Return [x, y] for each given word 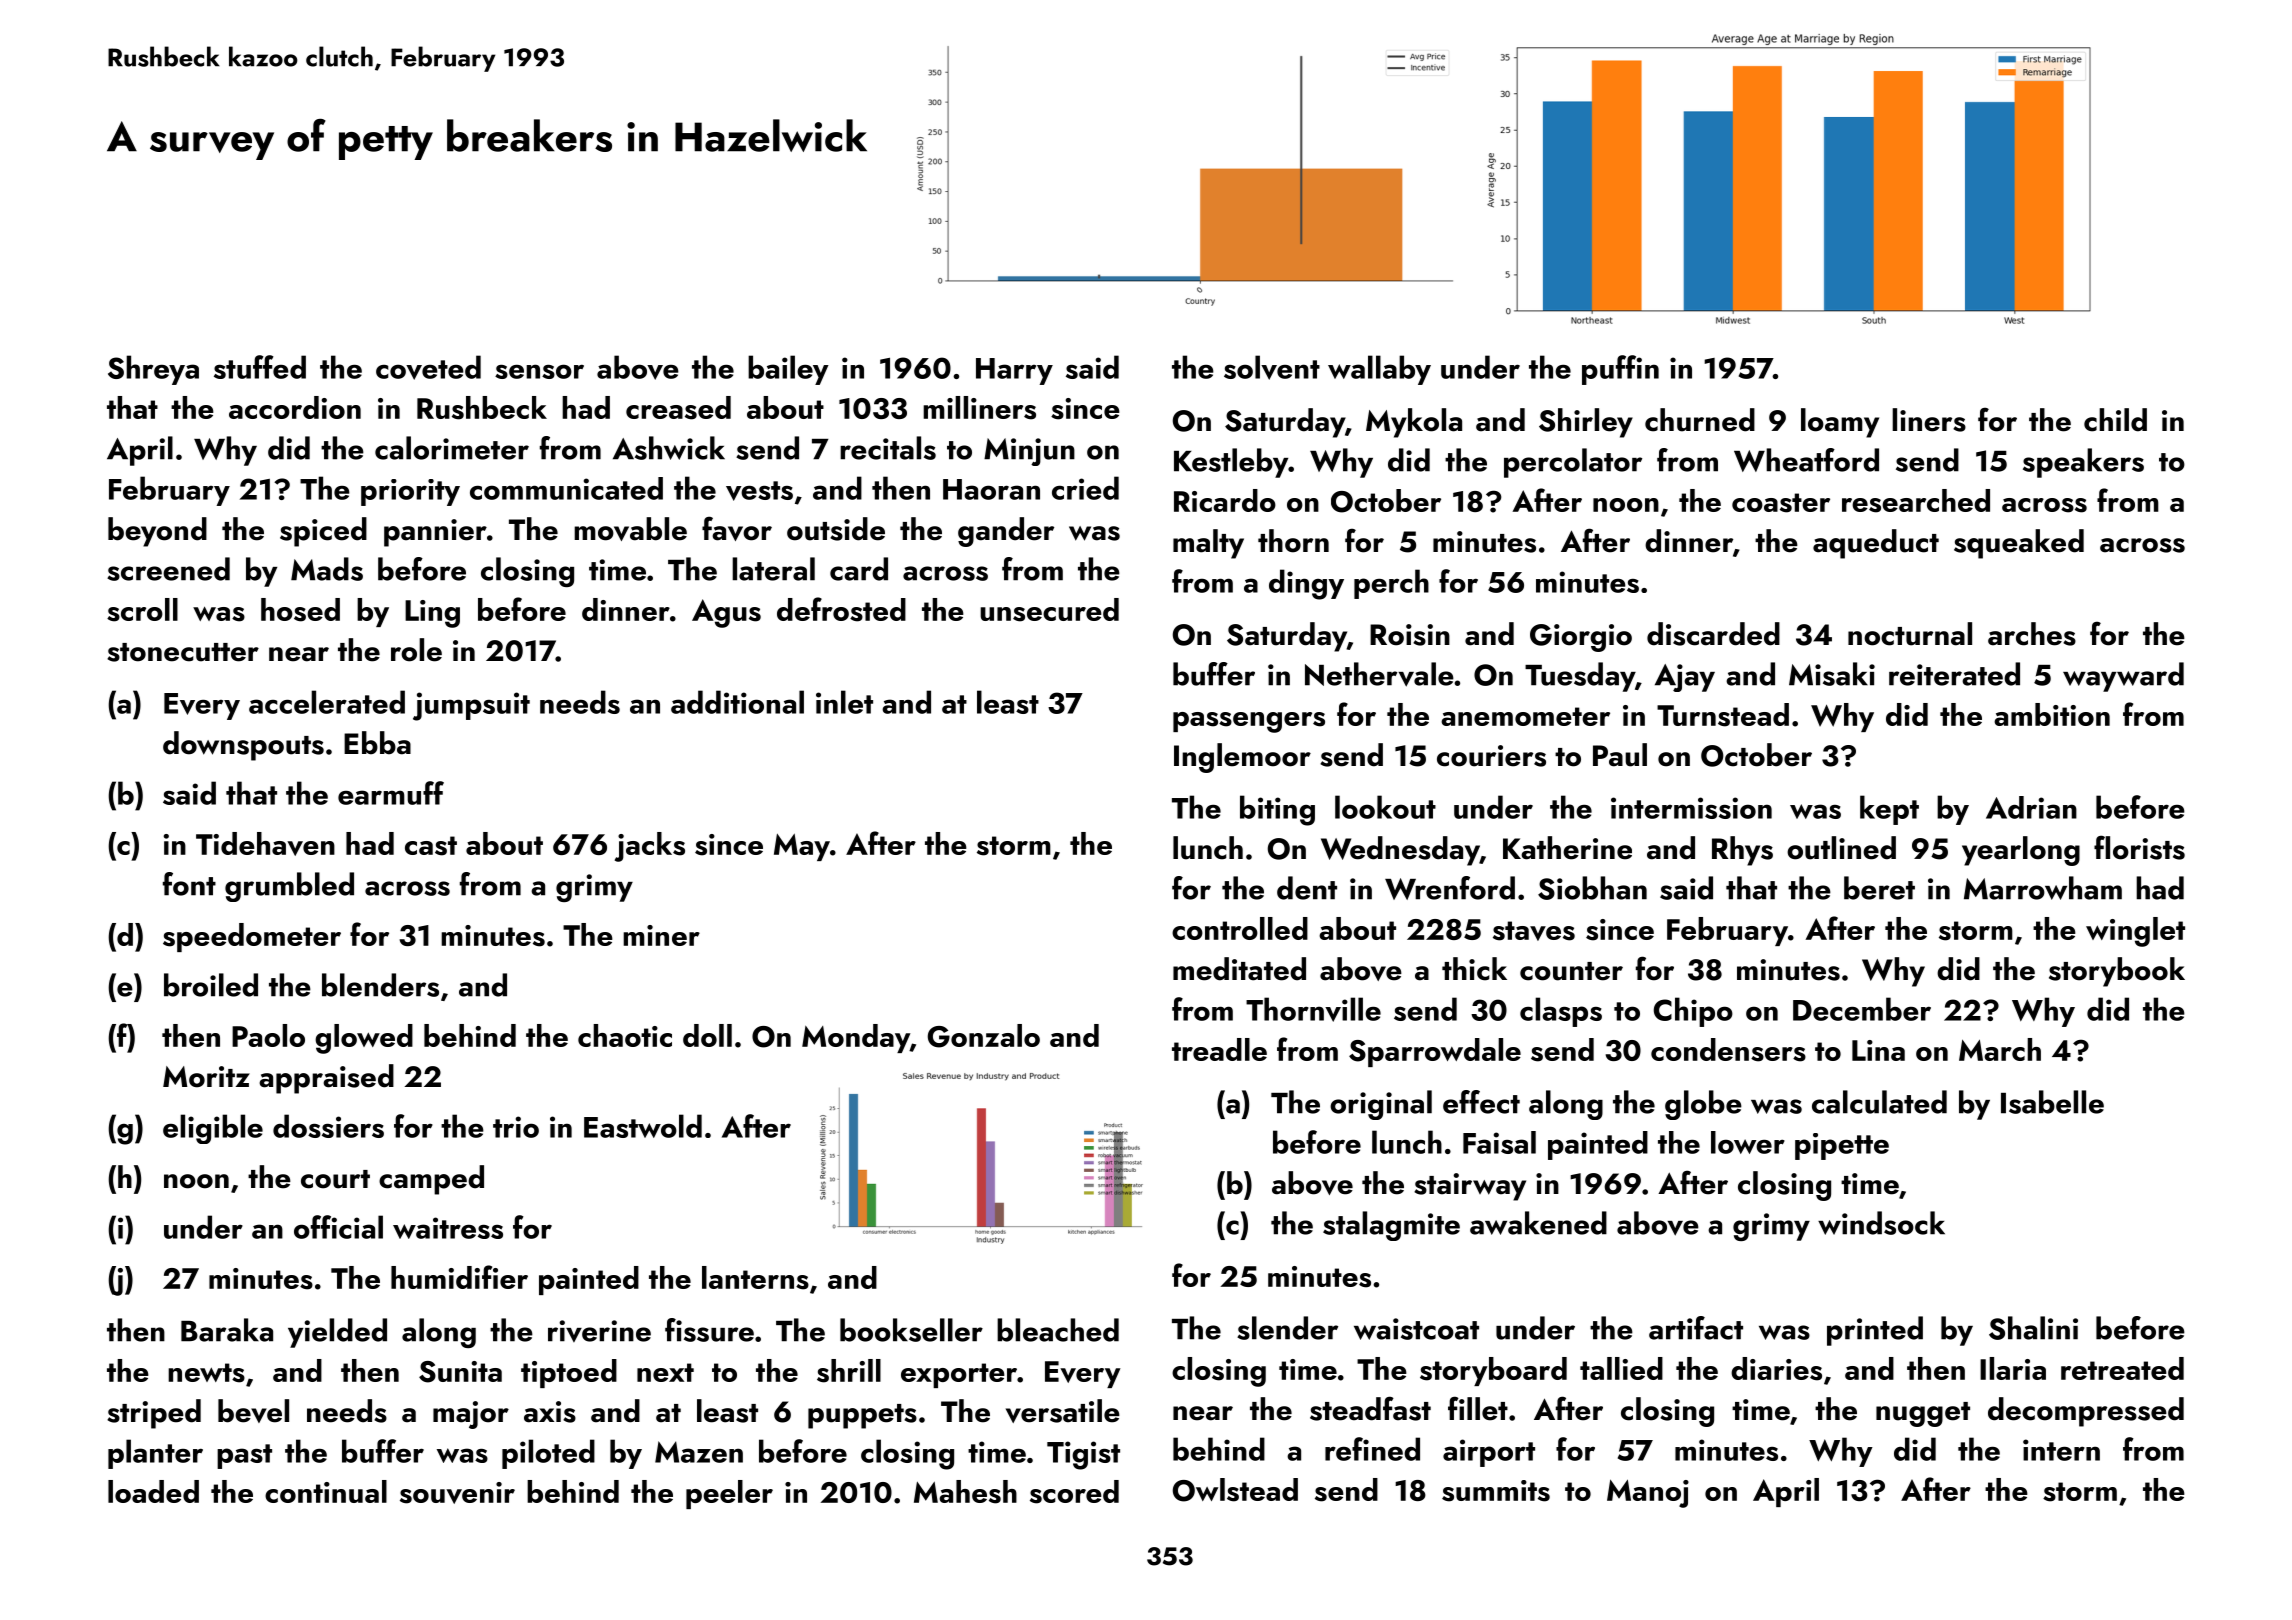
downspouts [243, 746]
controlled [1240, 928]
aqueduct [1876, 544]
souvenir [457, 1493]
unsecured [1049, 610]
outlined [1841, 848]
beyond [157, 532]
